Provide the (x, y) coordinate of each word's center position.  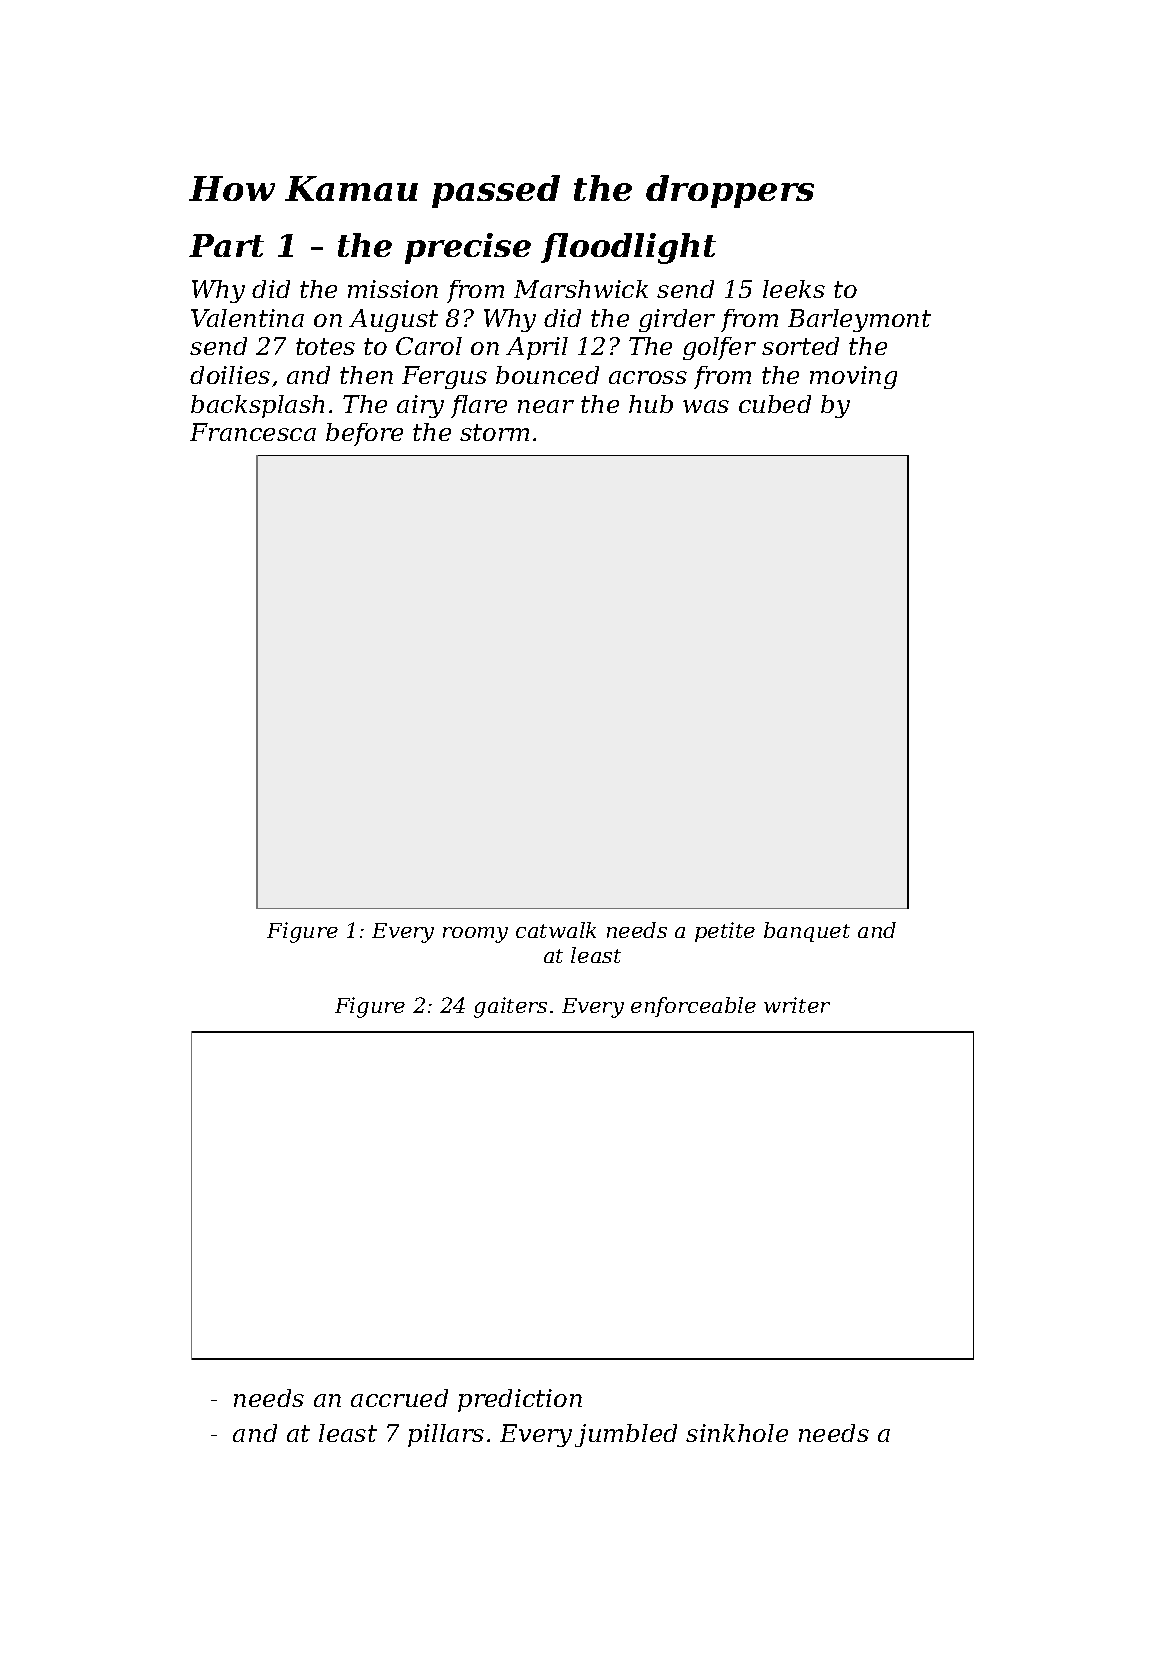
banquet (807, 932)
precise (468, 248)
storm (494, 432)
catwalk (556, 930)
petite (725, 932)
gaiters (510, 1007)
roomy (475, 935)
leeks (794, 289)
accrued (399, 1398)
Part (226, 245)
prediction (520, 1400)
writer (797, 1005)
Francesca (253, 432)
